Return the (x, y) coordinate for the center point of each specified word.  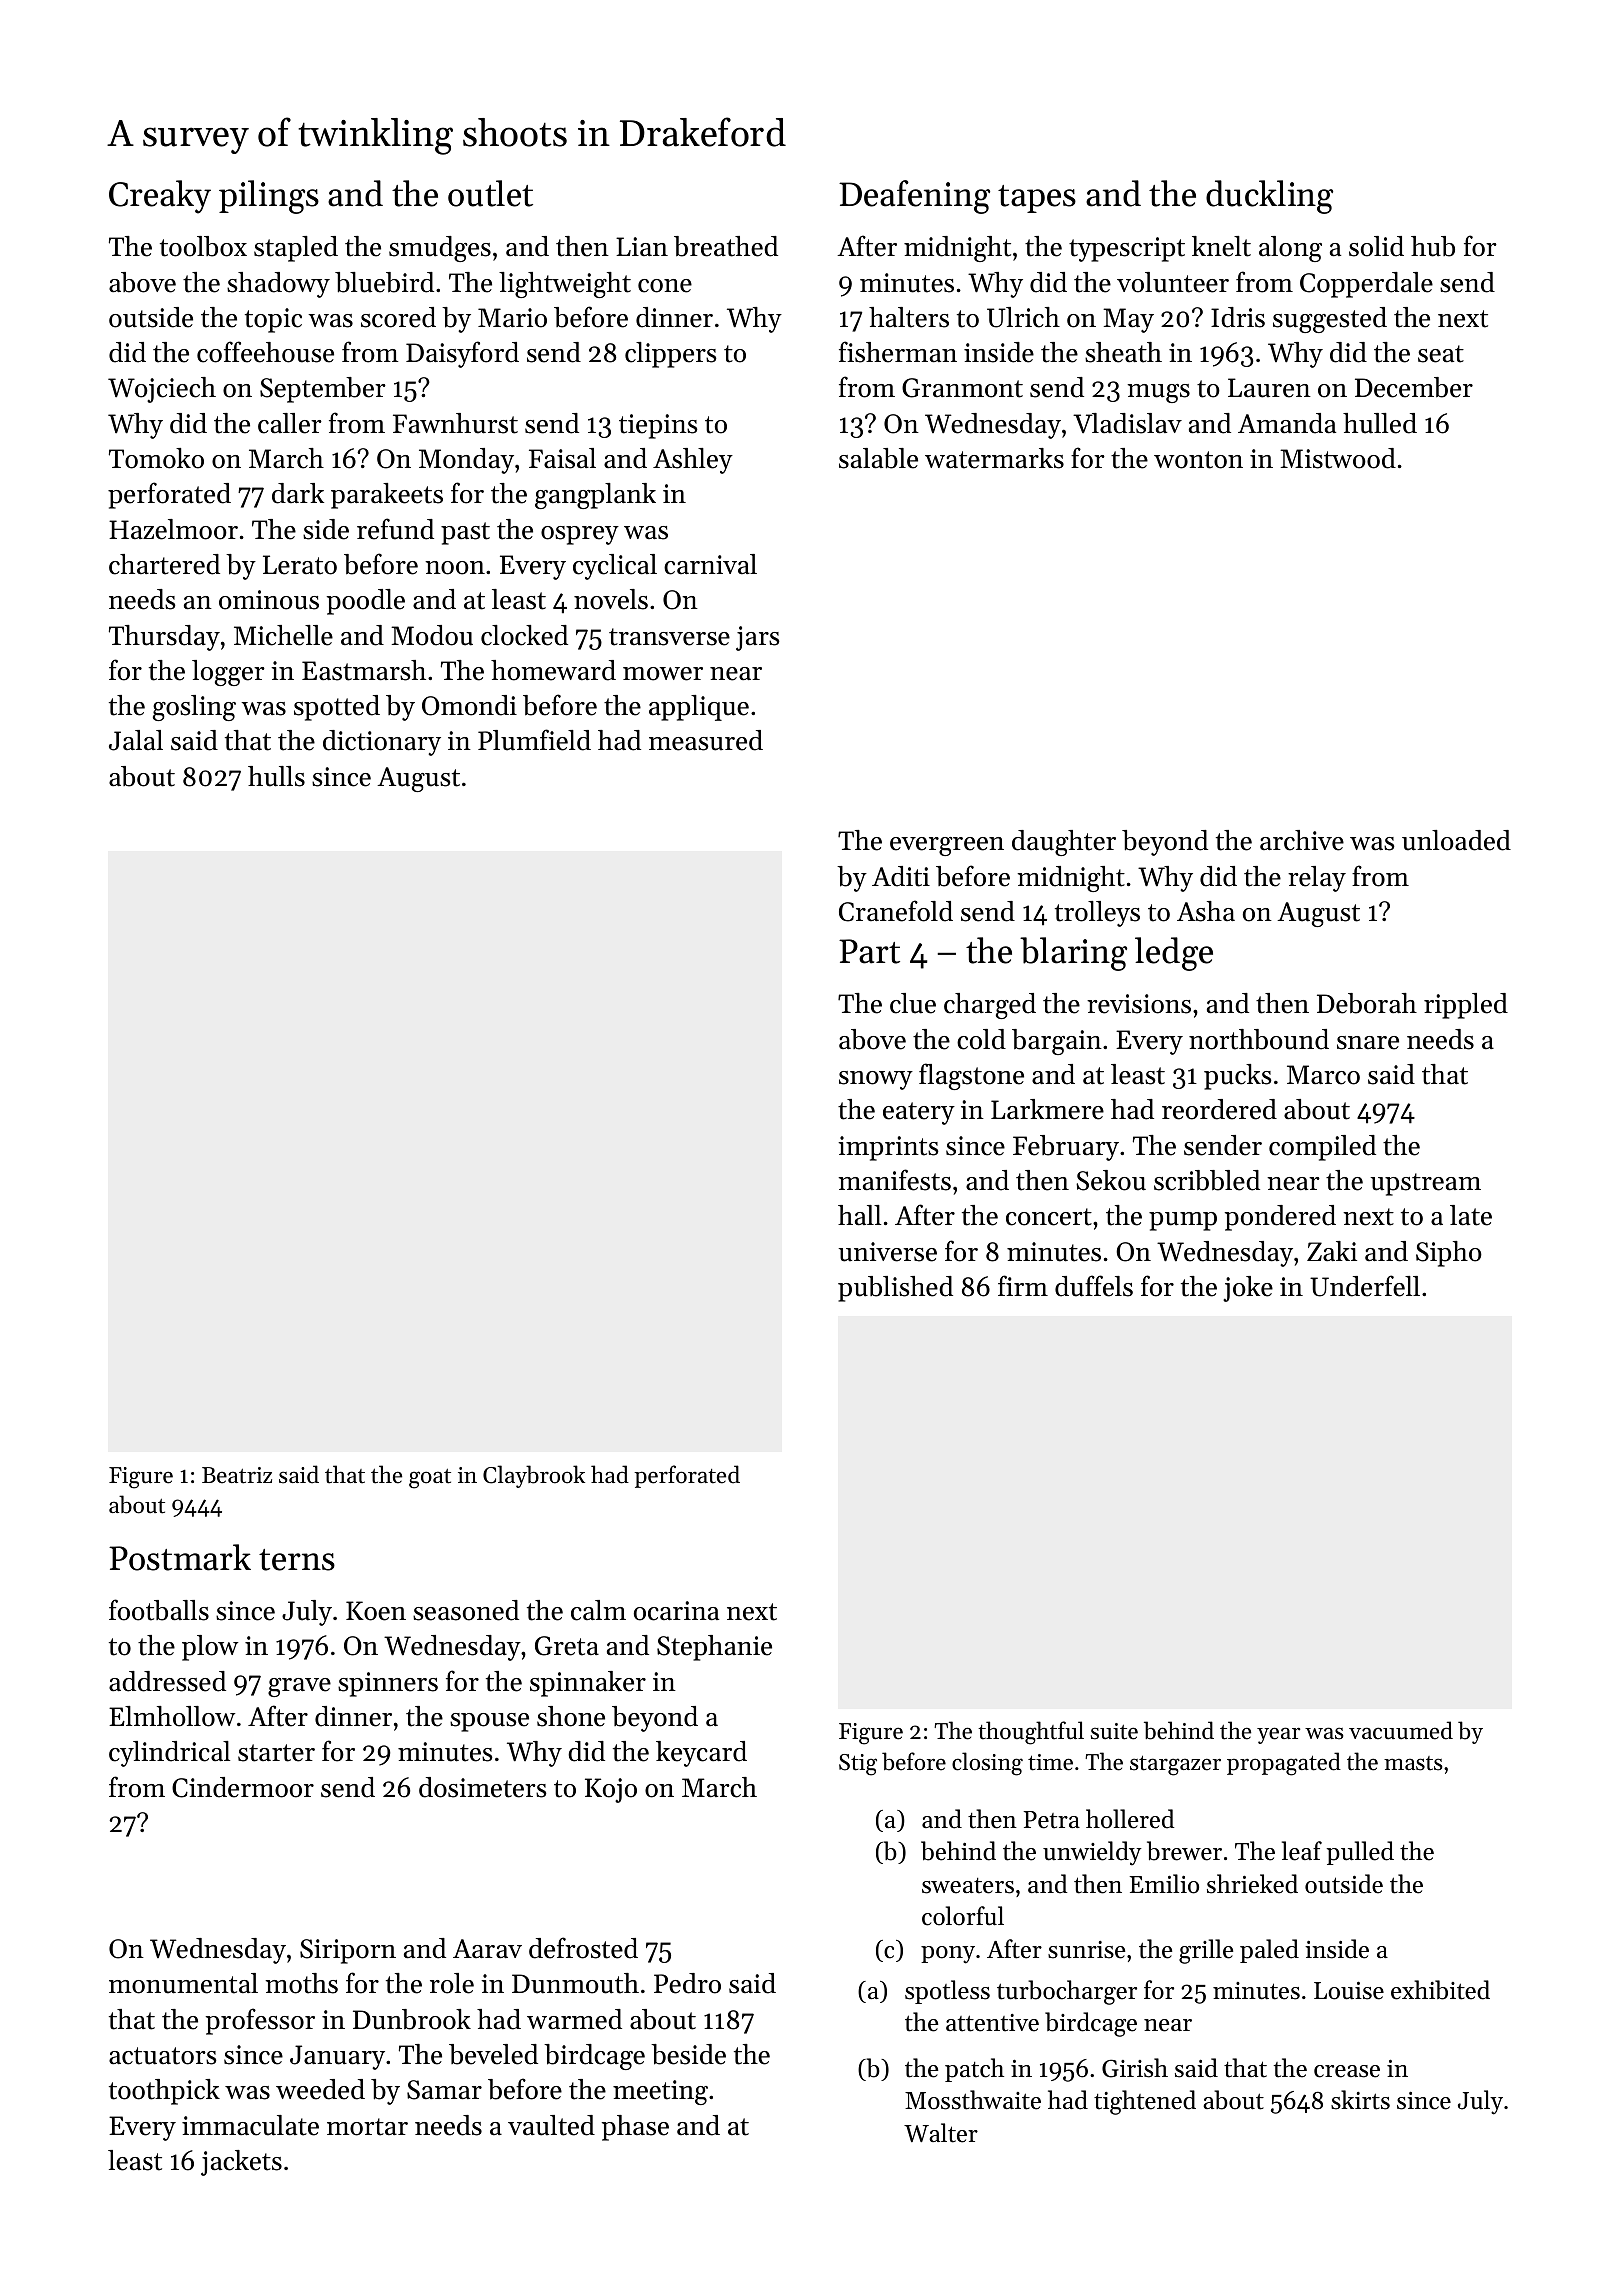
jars (758, 638)
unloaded (1456, 840)
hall (859, 1215)
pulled (1360, 1853)
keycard (701, 1754)
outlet (490, 193)
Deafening (914, 197)
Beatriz (237, 1475)
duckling (1269, 197)
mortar (367, 2127)
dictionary (382, 743)
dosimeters (483, 1787)
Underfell (1365, 1286)
